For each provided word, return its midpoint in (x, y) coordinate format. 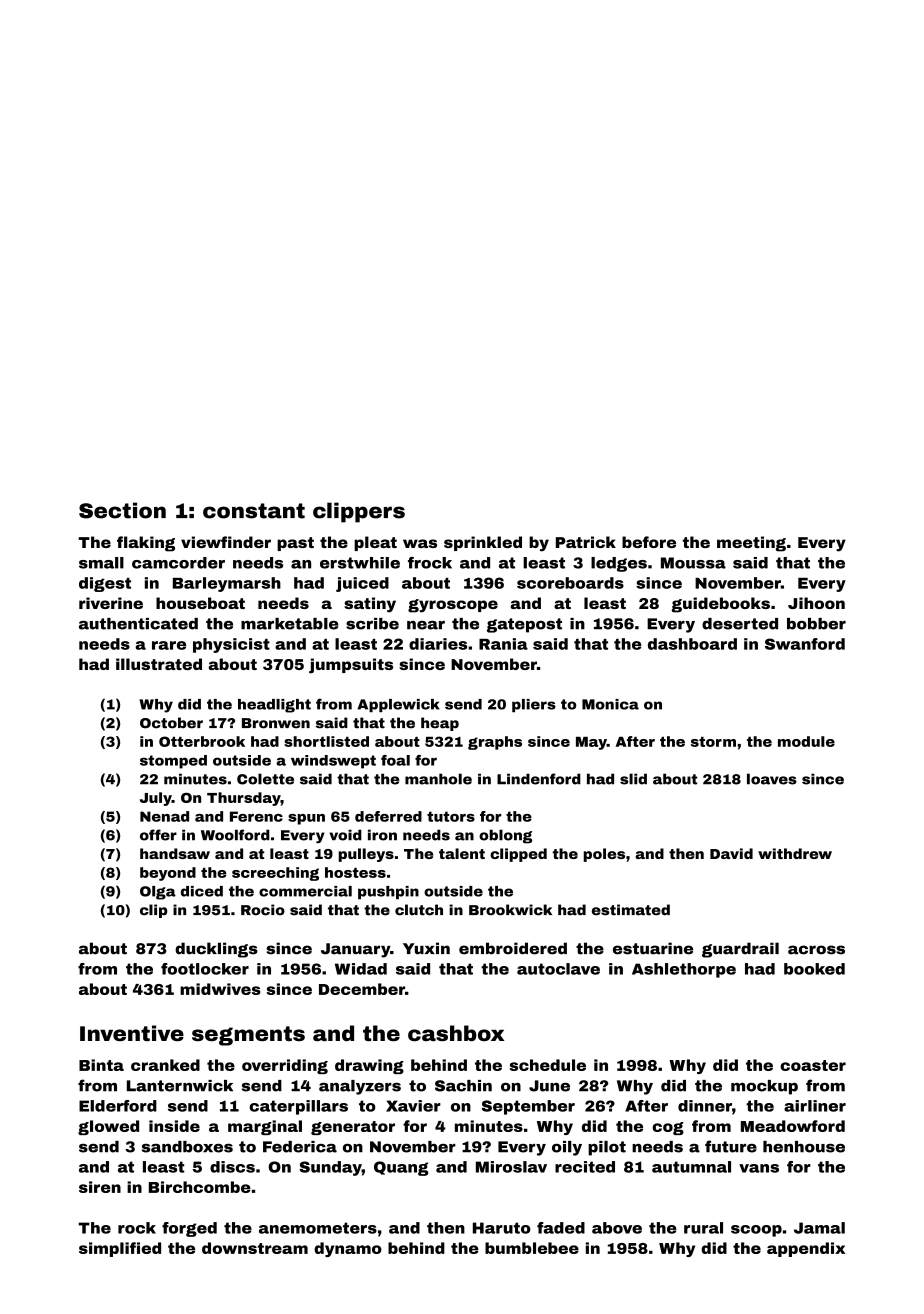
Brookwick (510, 910)
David (731, 853)
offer (158, 835)
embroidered (513, 948)
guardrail (740, 950)
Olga (158, 893)
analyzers (360, 1087)
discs (232, 1167)
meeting (751, 544)
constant (254, 511)
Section (122, 510)
